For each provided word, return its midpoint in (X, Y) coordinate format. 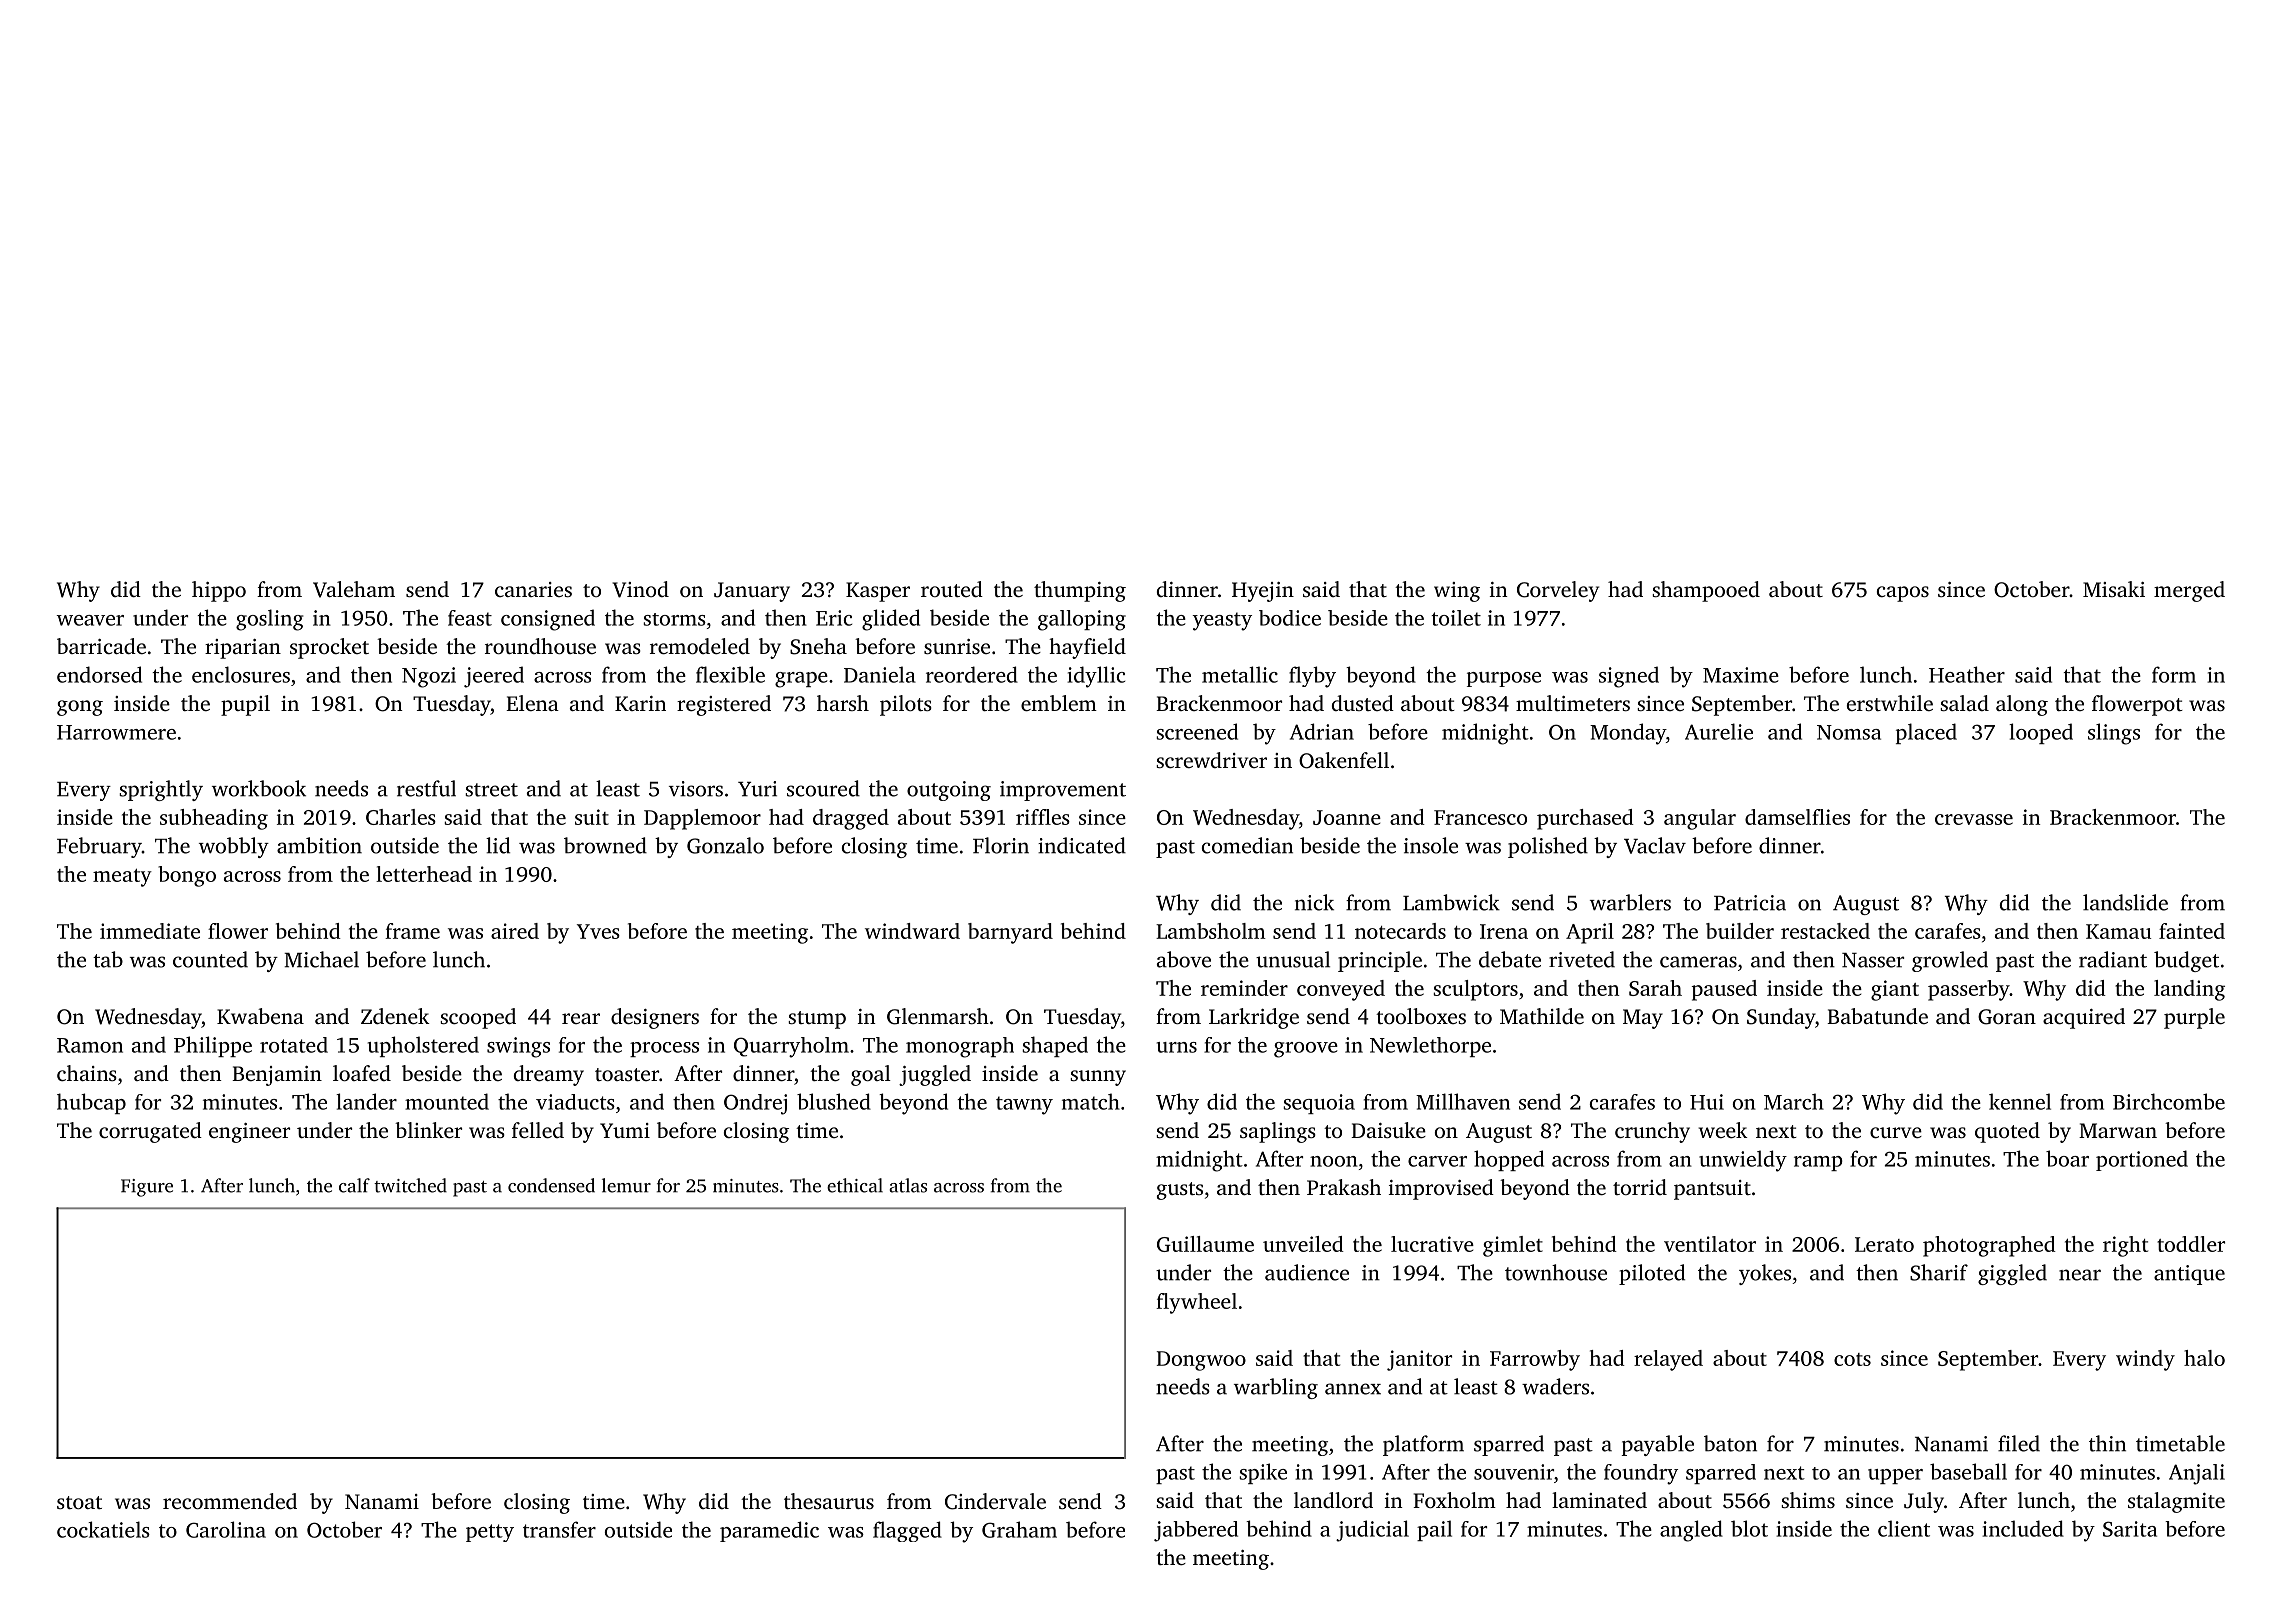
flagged (907, 1531)
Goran (2007, 1017)
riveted (1582, 959)
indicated (1082, 845)
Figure (147, 1188)
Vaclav (1655, 845)
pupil (245, 705)
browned (605, 845)
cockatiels (103, 1529)
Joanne (1347, 817)
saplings (1278, 1132)
